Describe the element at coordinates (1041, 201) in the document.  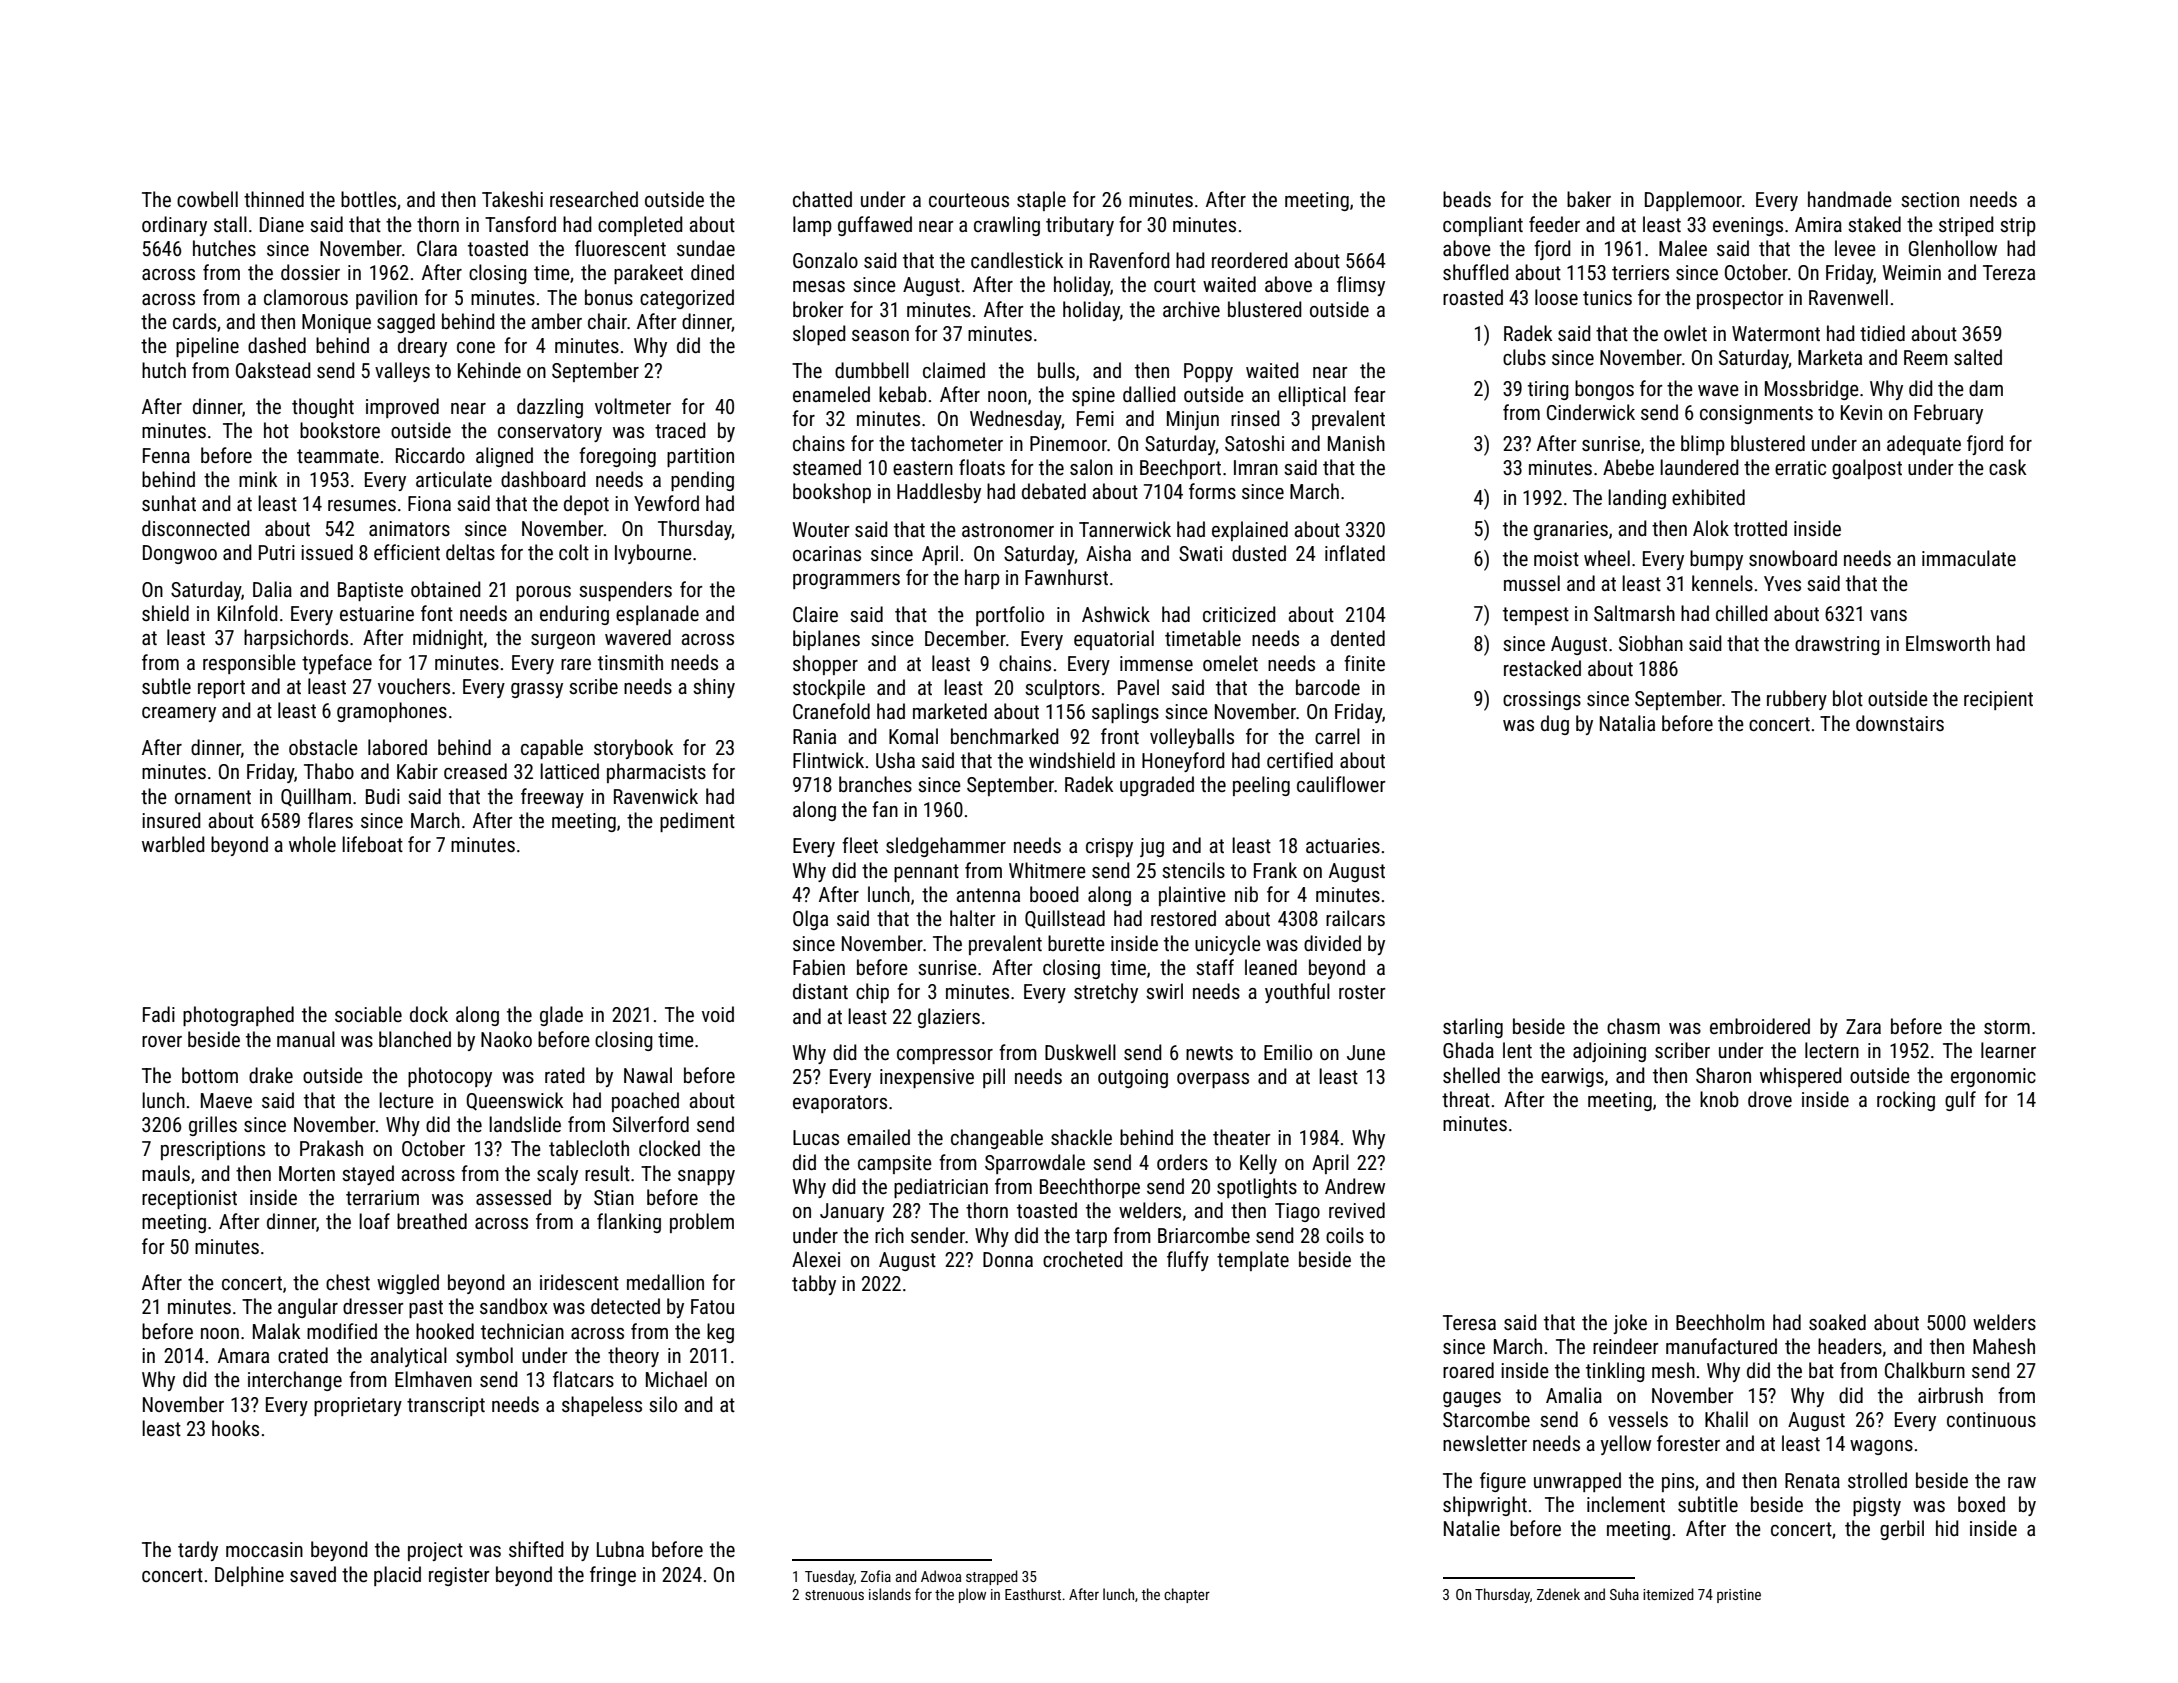
I see `staple` at that location.
